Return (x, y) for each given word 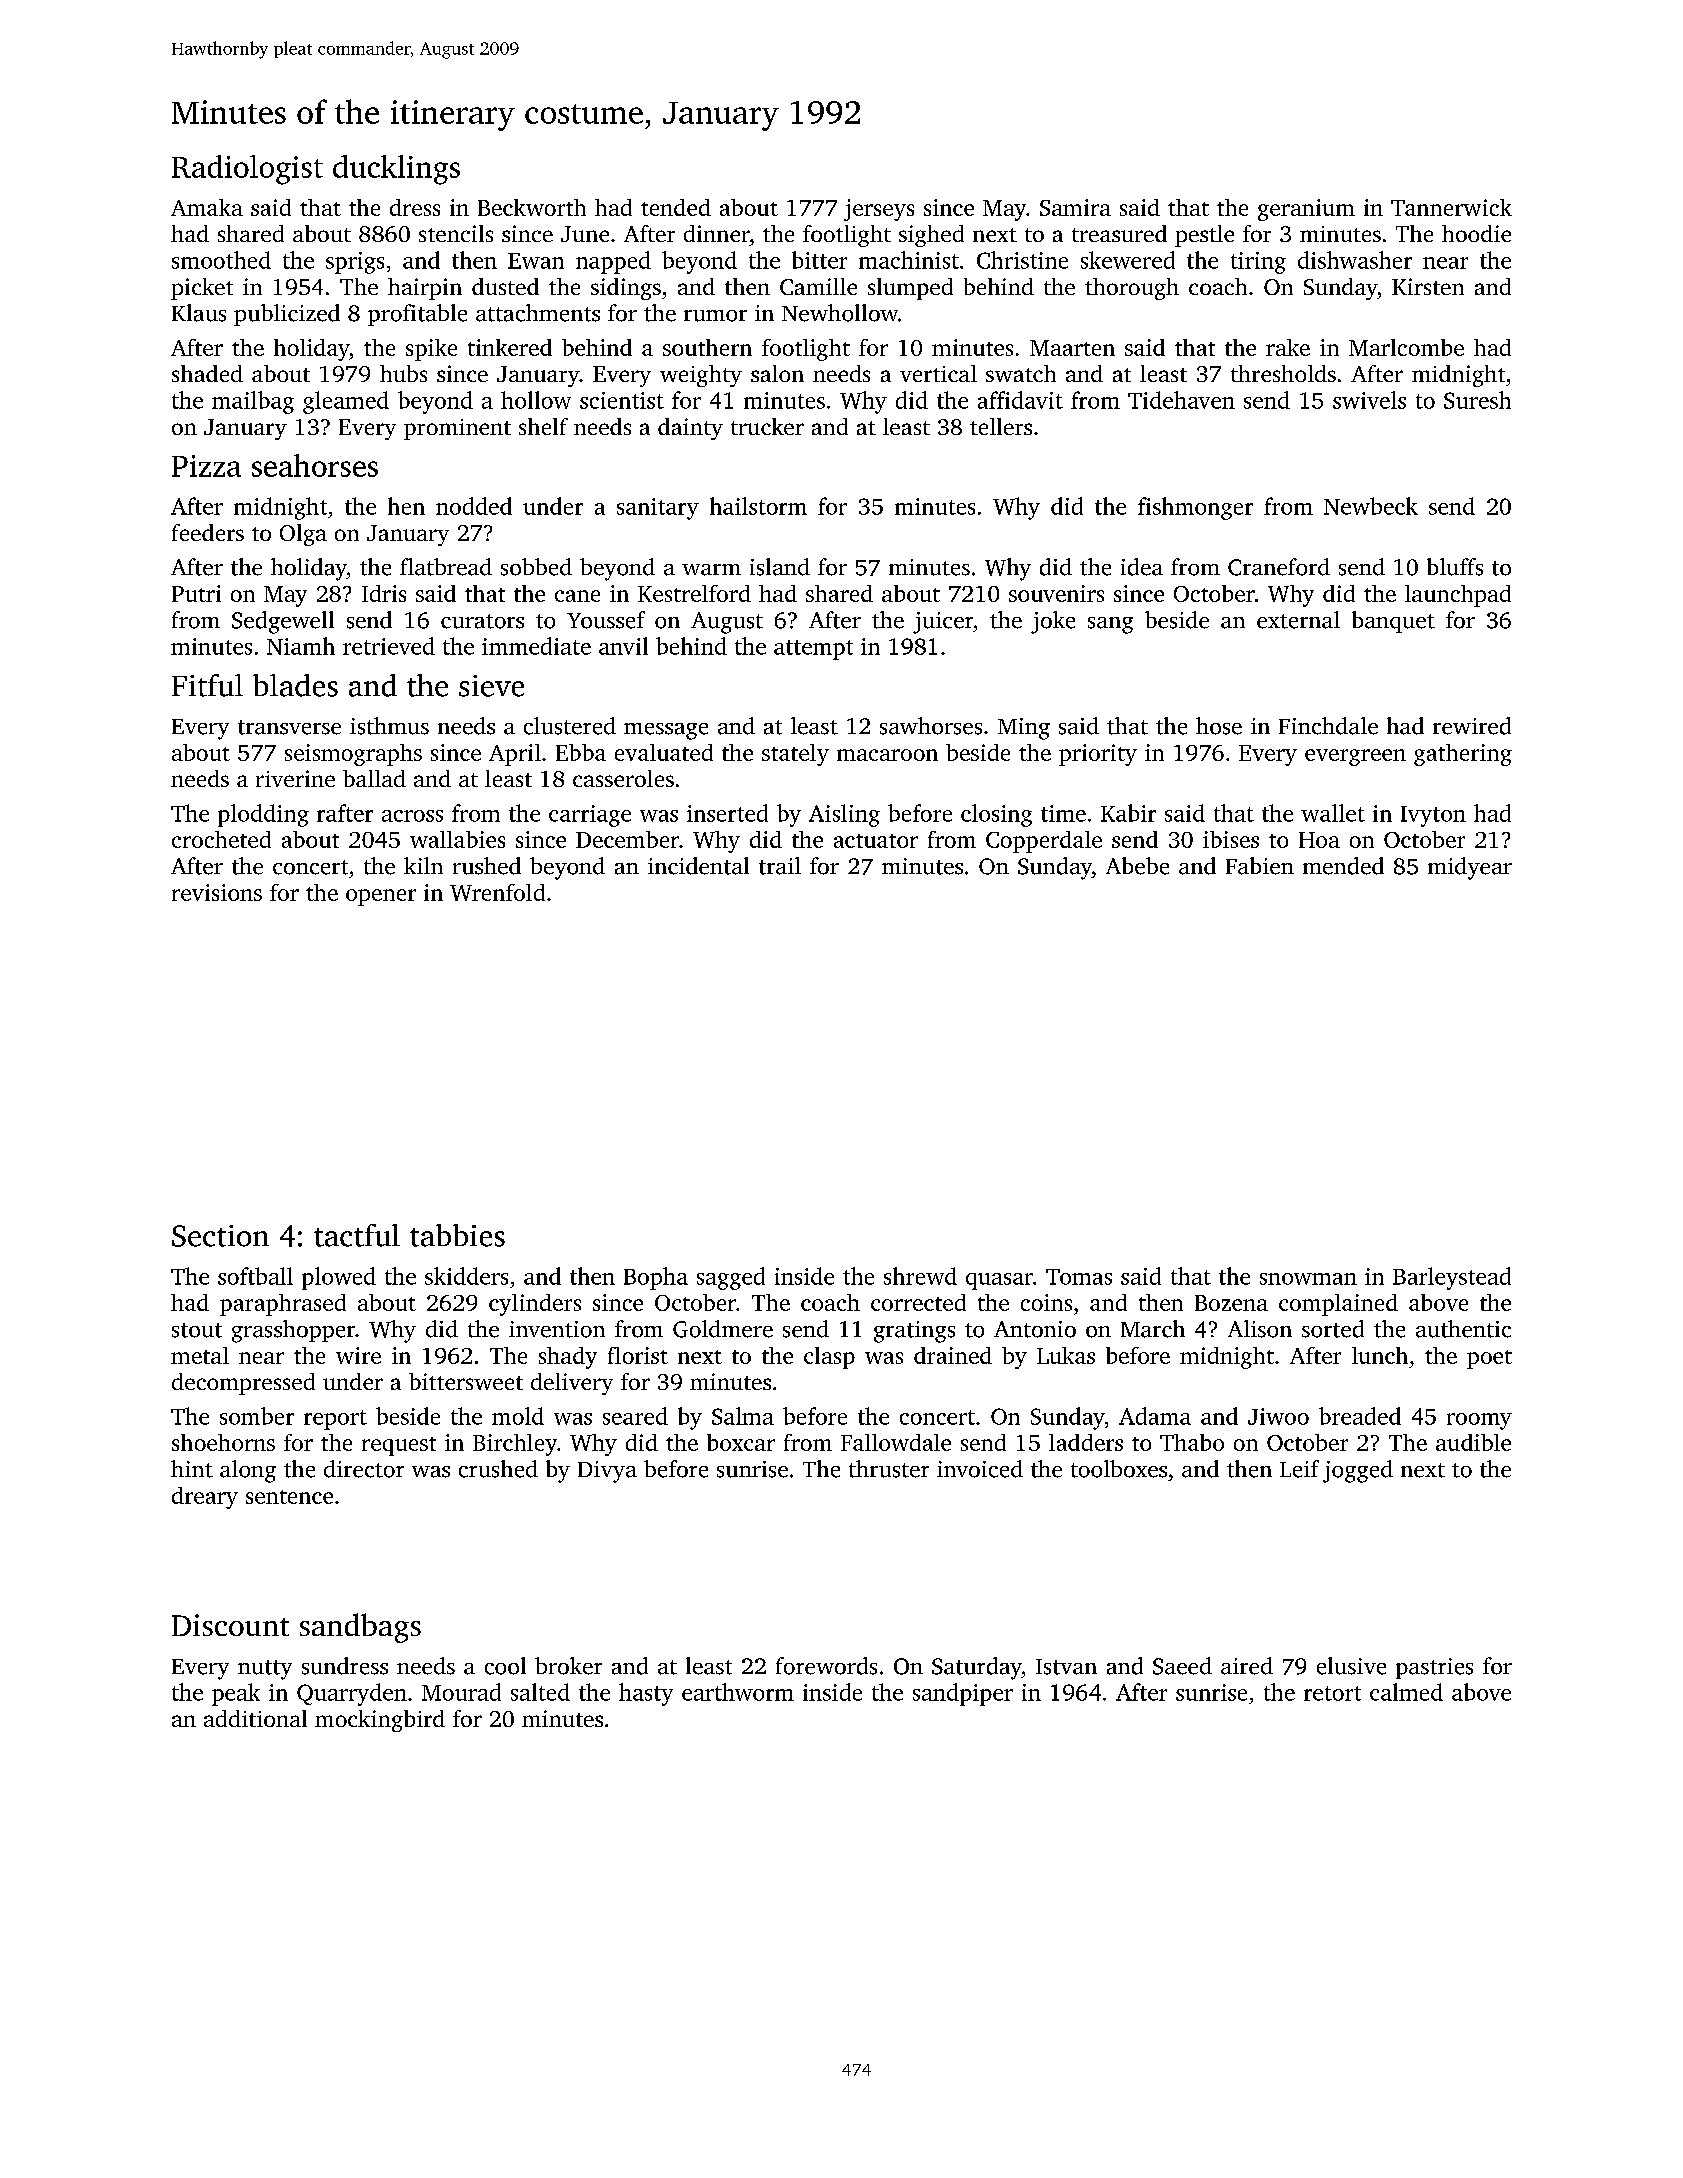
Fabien (1260, 866)
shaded (207, 373)
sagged (731, 1278)
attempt (813, 650)
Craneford (1279, 567)
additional (255, 1718)
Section (220, 1236)
